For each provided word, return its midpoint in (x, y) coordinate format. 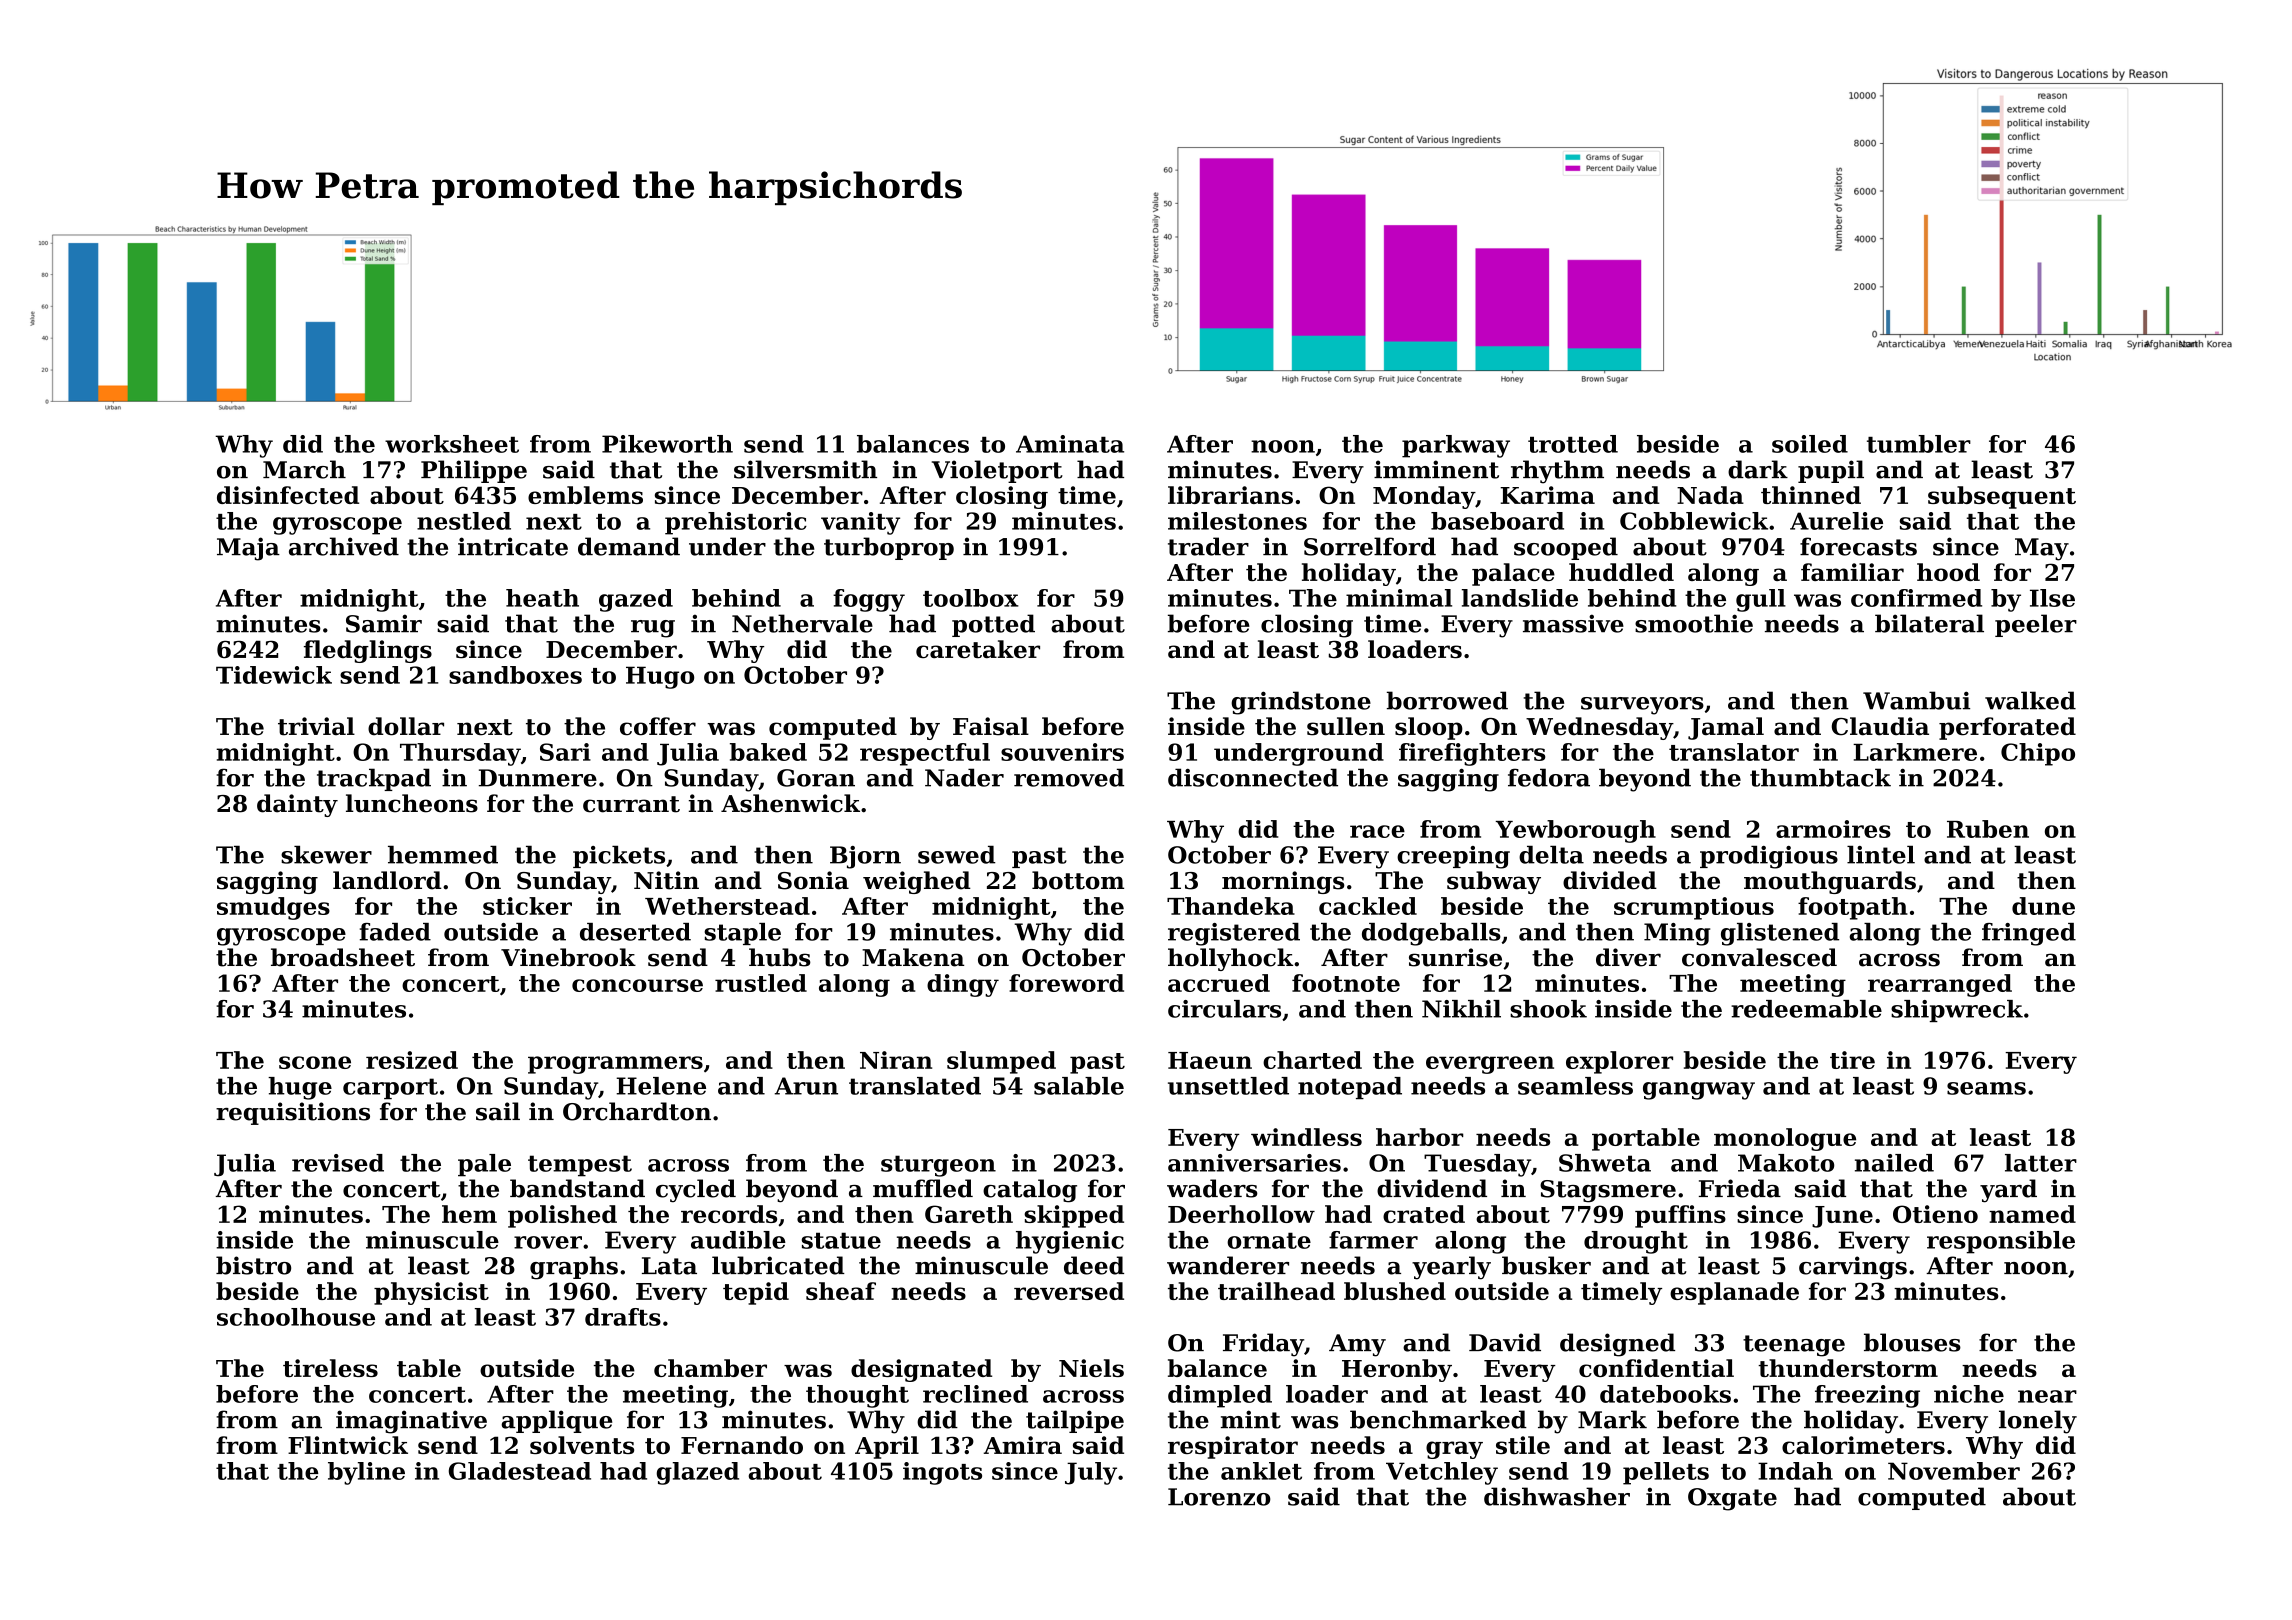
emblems (585, 495)
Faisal (991, 726)
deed (1094, 1265)
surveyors (1642, 706)
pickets (619, 857)
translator (1734, 752)
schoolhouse (296, 1317)
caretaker (978, 649)
